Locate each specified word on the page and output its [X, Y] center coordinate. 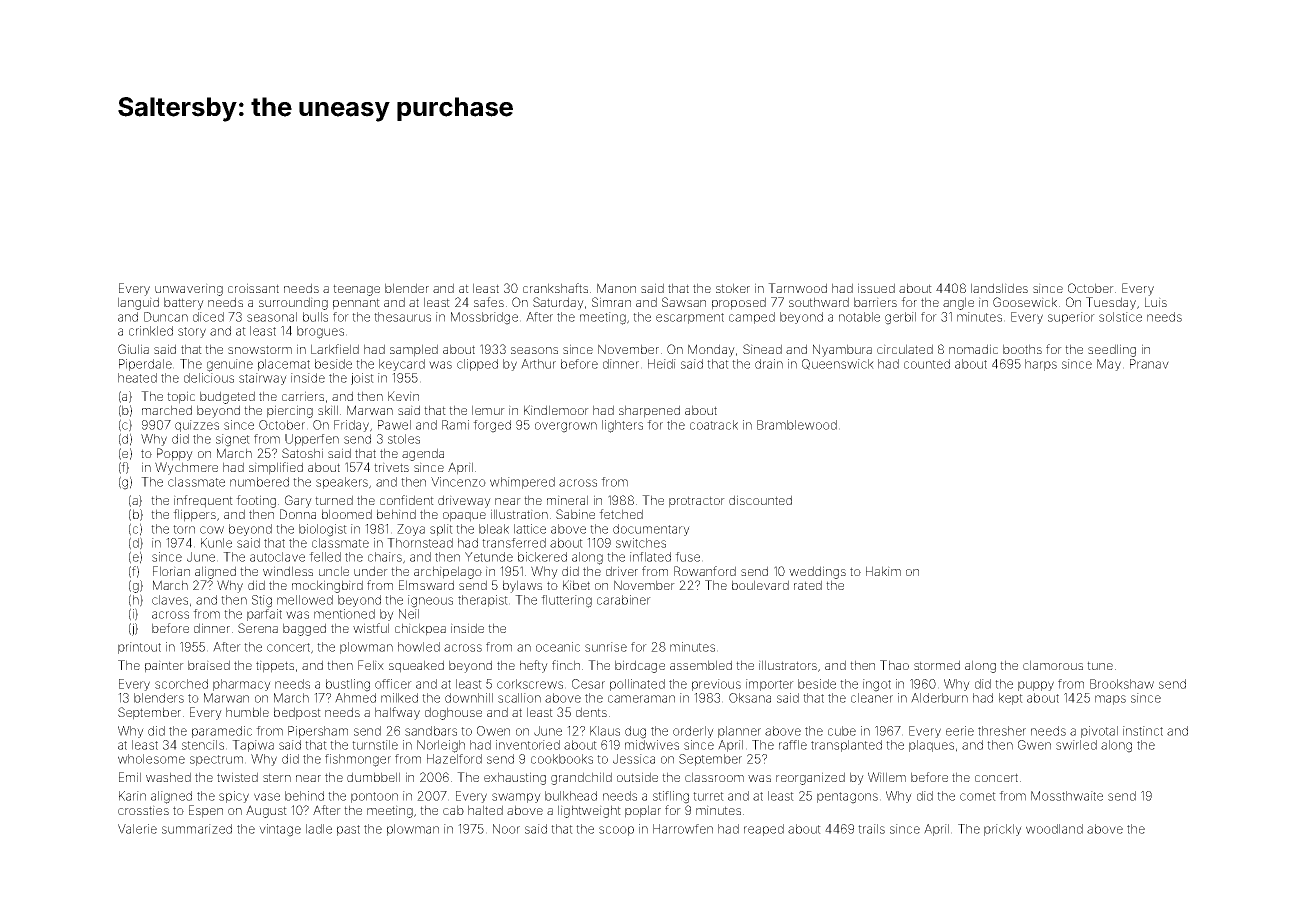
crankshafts [555, 288]
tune [1100, 665]
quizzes [197, 426]
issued [876, 288]
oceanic [558, 647]
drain [769, 364]
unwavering [189, 289]
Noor [506, 829]
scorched [181, 684]
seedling [1112, 350]
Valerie [137, 829]
